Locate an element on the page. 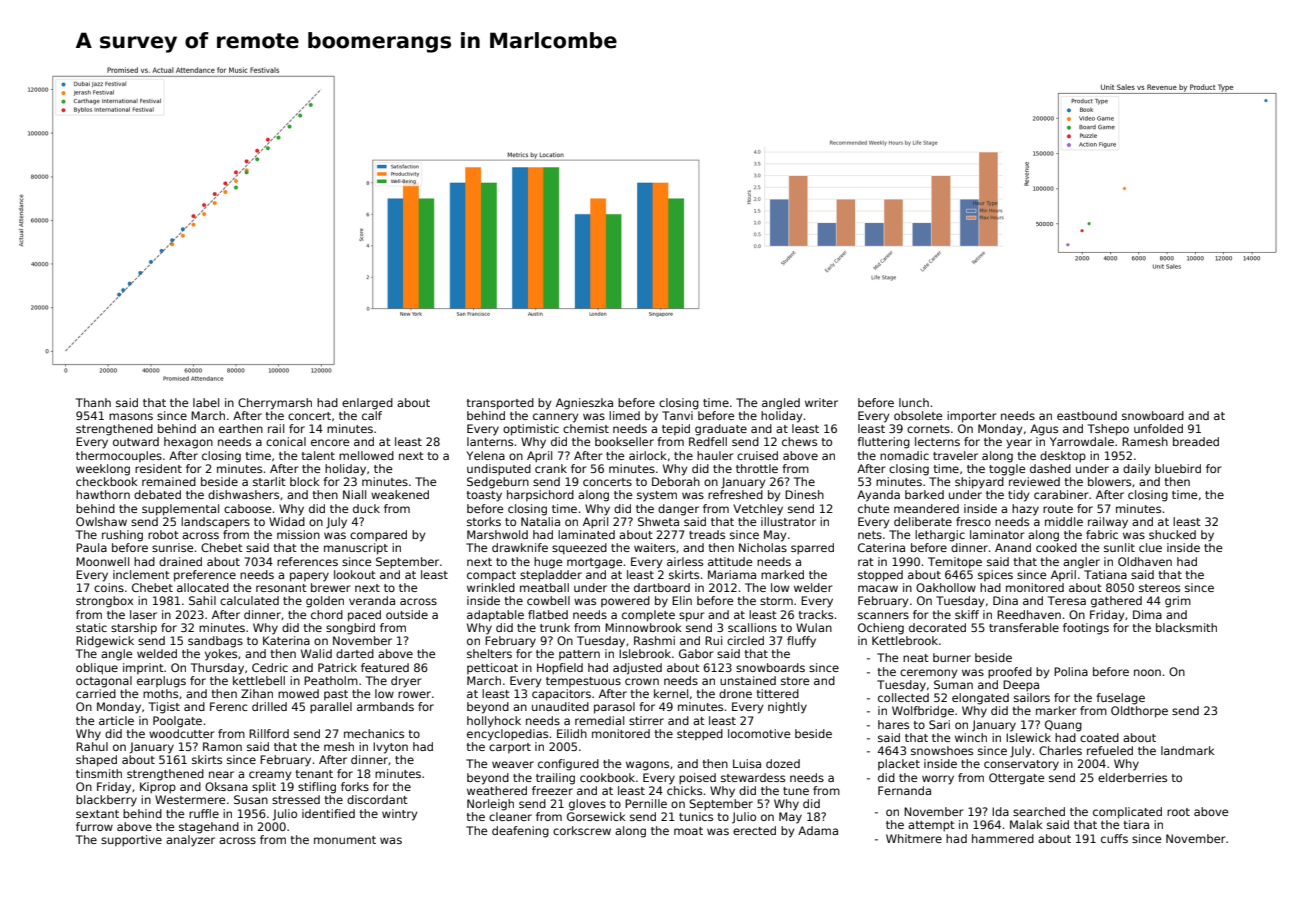  compared is located at coordinates (378, 536).
